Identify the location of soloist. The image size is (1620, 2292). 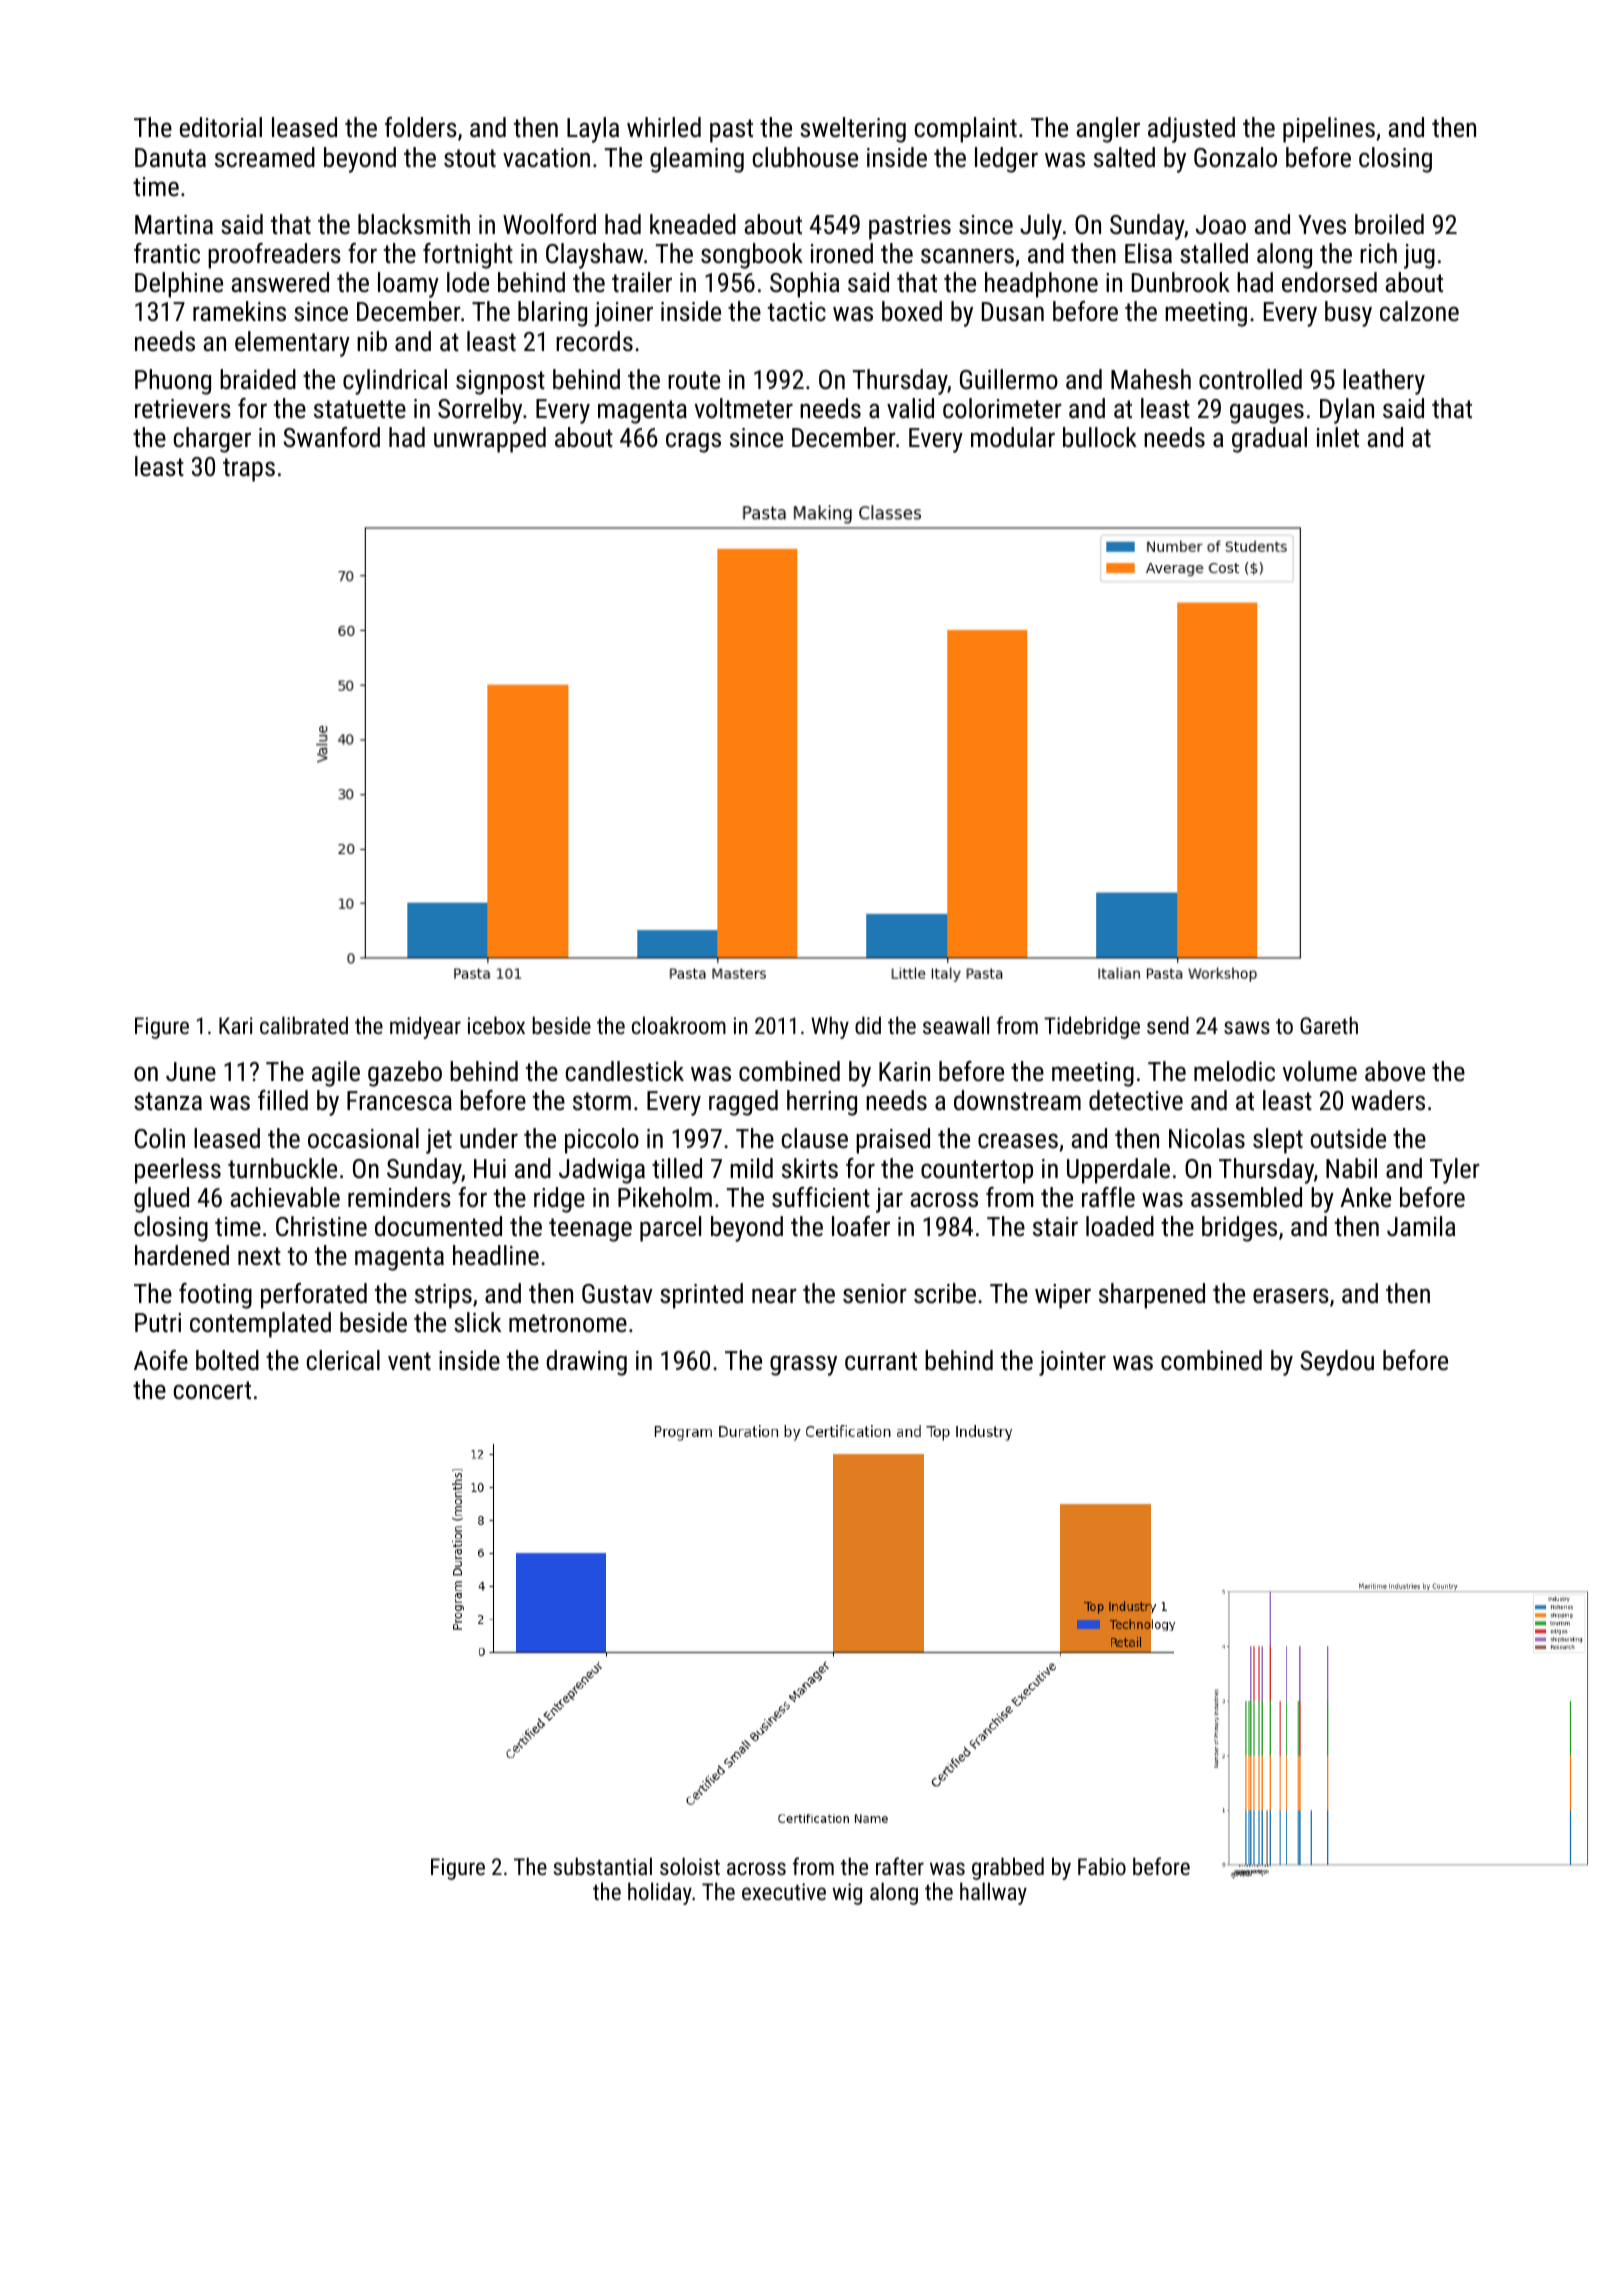
(690, 1866).
